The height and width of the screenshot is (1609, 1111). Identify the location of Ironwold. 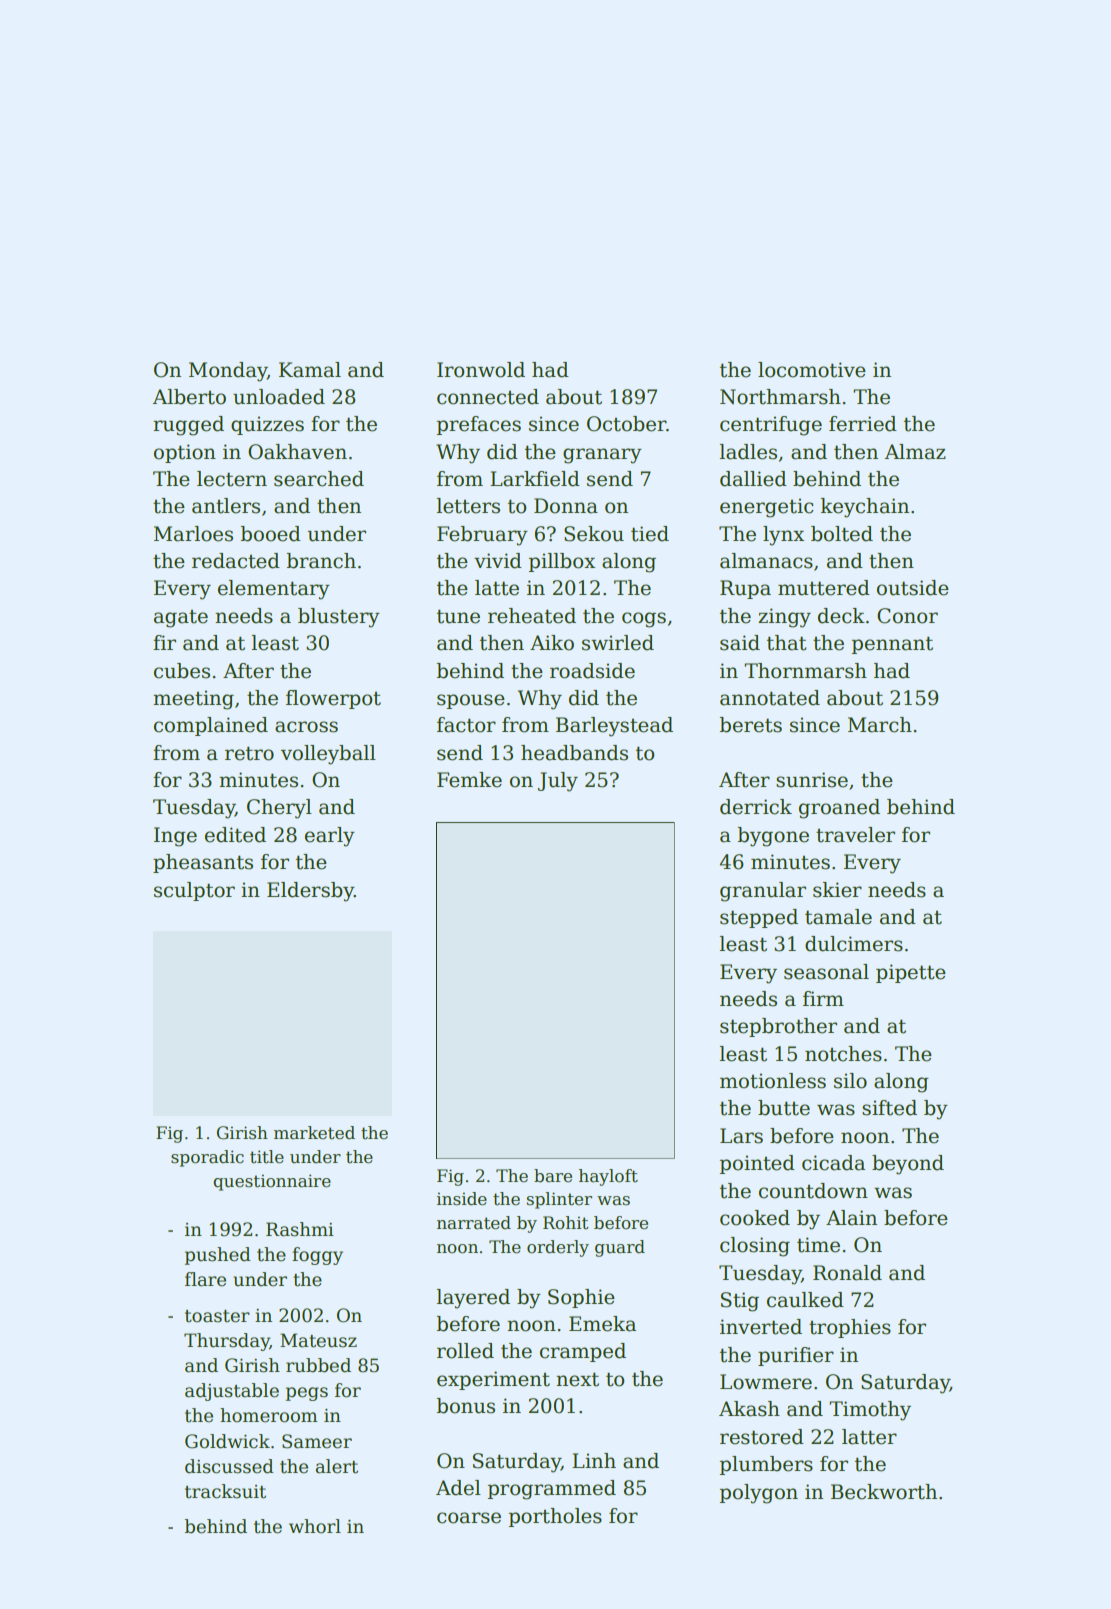
(481, 370).
